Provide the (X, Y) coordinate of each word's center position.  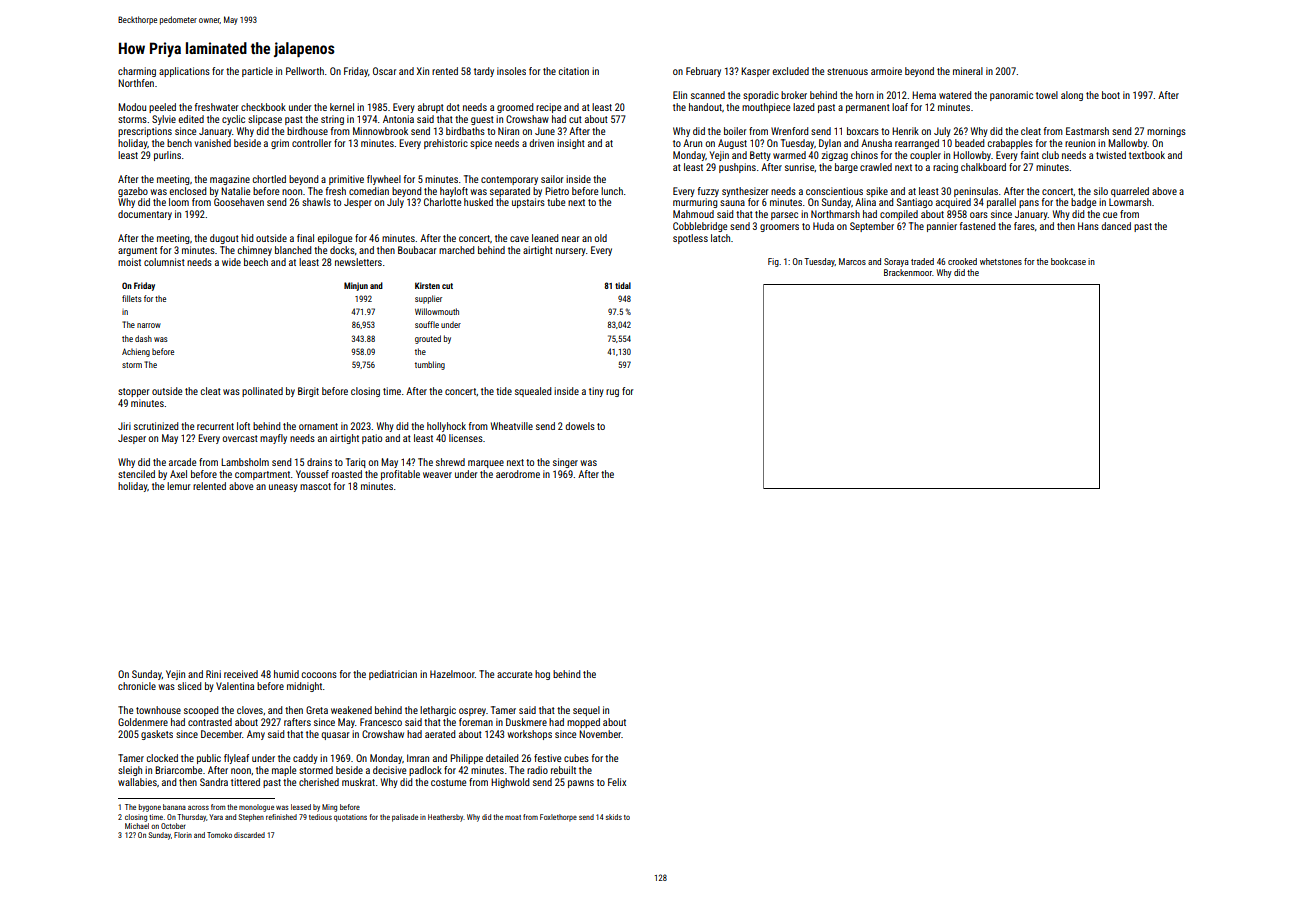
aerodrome (518, 474)
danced (1116, 226)
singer (565, 463)
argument (137, 251)
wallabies (137, 782)
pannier (942, 227)
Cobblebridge (700, 227)
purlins (167, 156)
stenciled (136, 474)
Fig (773, 262)
